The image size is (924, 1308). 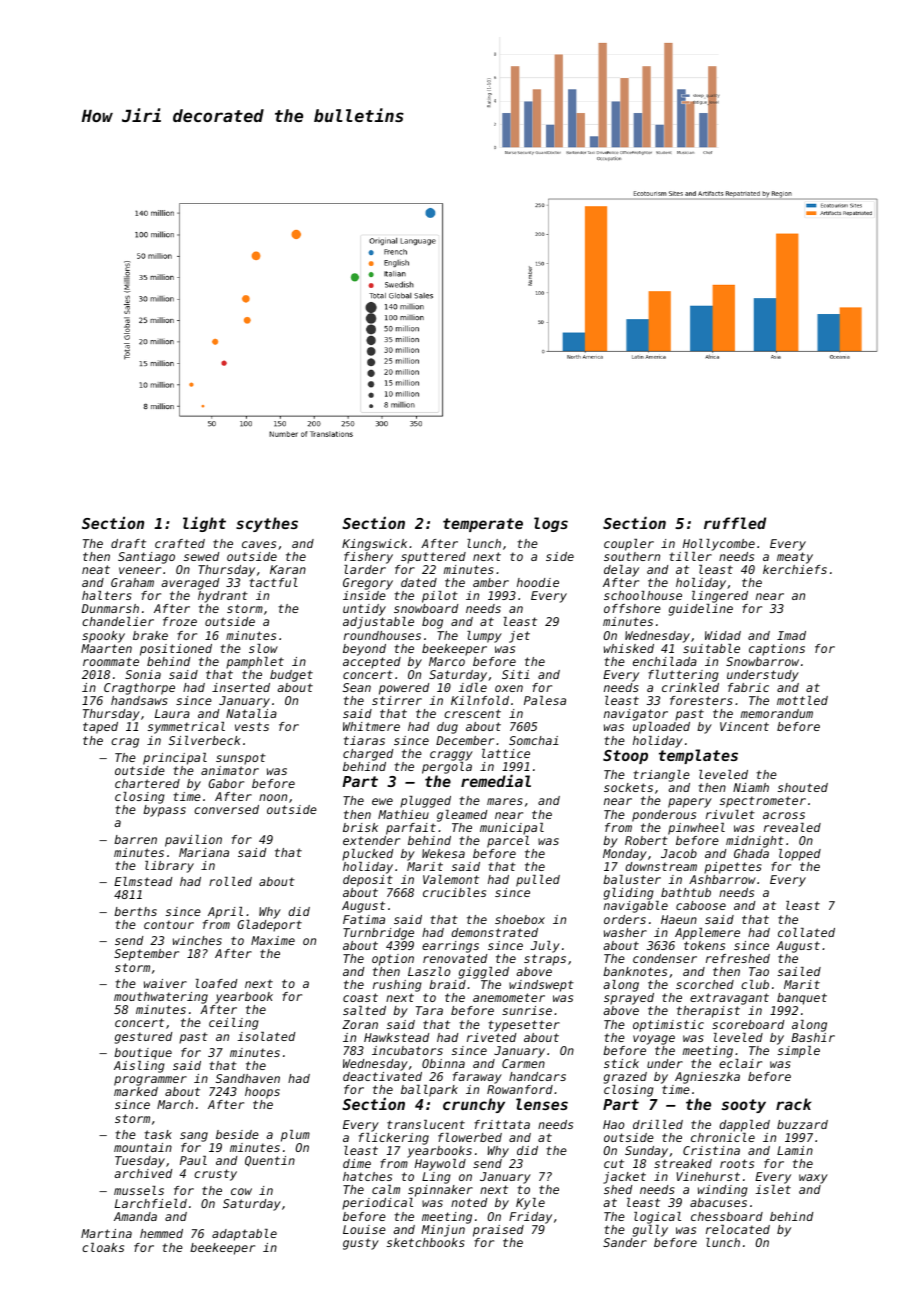 I want to click on caves, so click(x=259, y=544).
